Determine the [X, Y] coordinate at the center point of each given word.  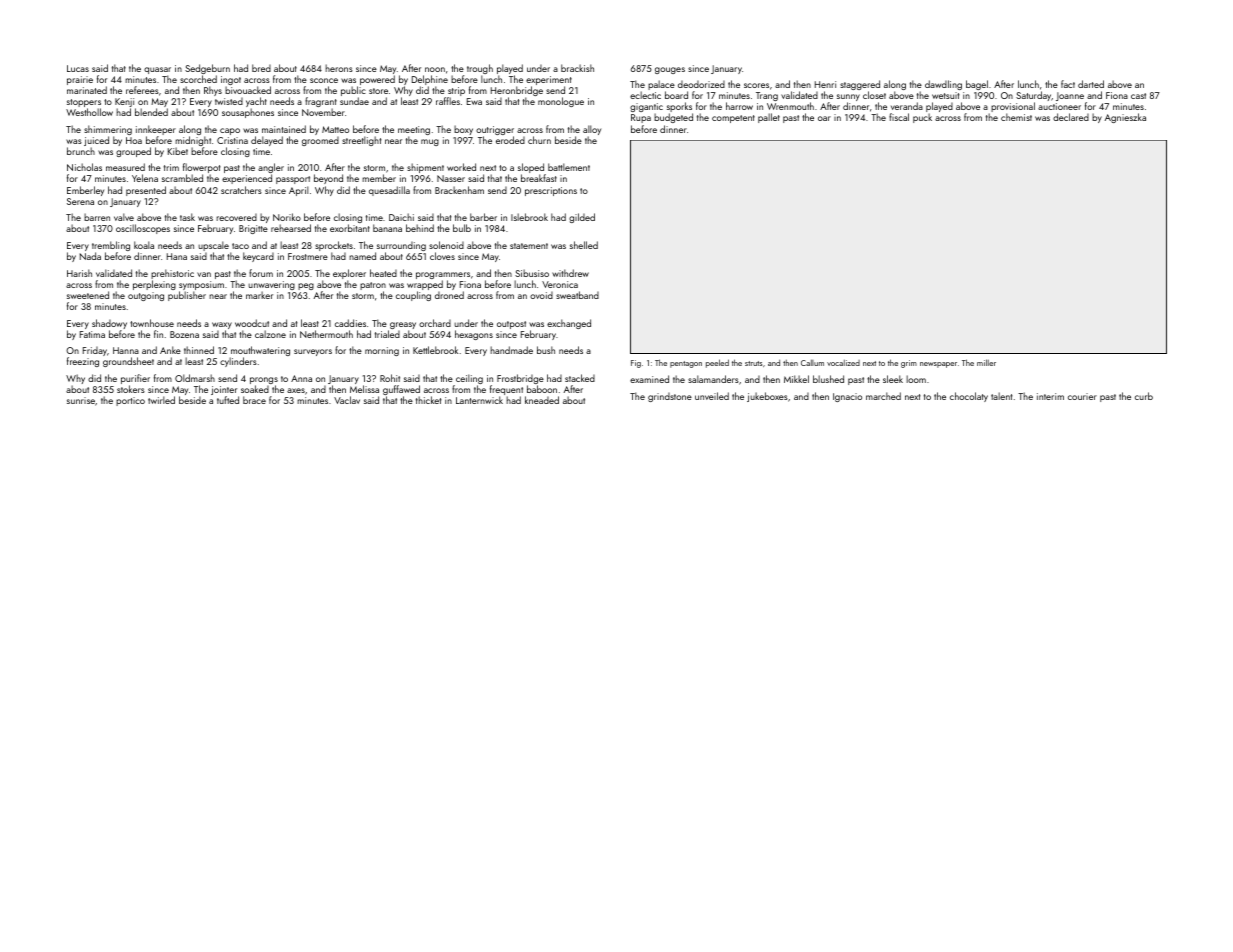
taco [240, 246]
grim [909, 364]
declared [1071, 117]
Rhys [213, 91]
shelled [584, 245]
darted [1091, 84]
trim [171, 167]
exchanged [569, 324]
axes [296, 390]
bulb [462, 228]
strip [456, 91]
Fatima [92, 334]
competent [733, 119]
